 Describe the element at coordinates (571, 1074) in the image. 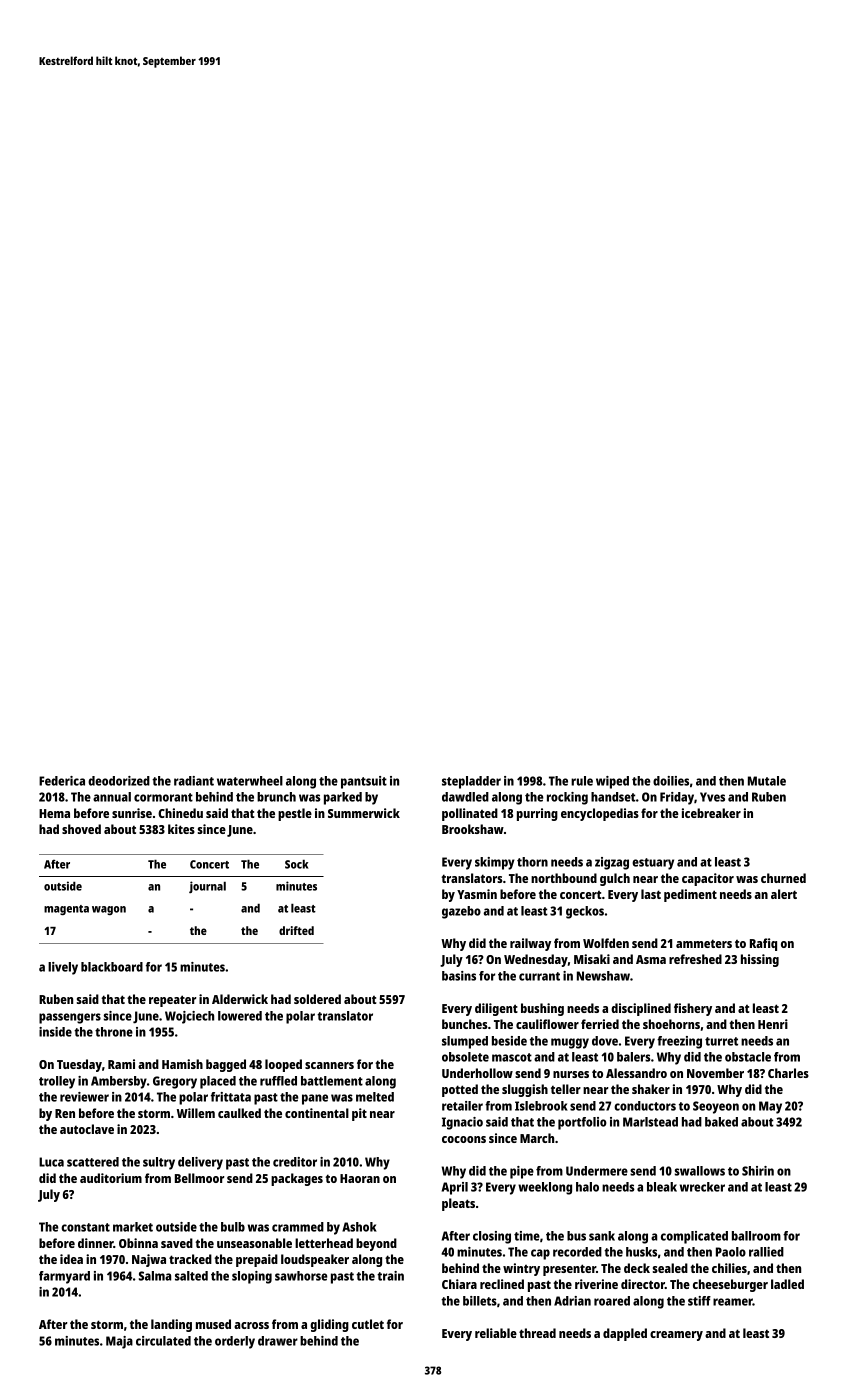

I see `nurses` at that location.
